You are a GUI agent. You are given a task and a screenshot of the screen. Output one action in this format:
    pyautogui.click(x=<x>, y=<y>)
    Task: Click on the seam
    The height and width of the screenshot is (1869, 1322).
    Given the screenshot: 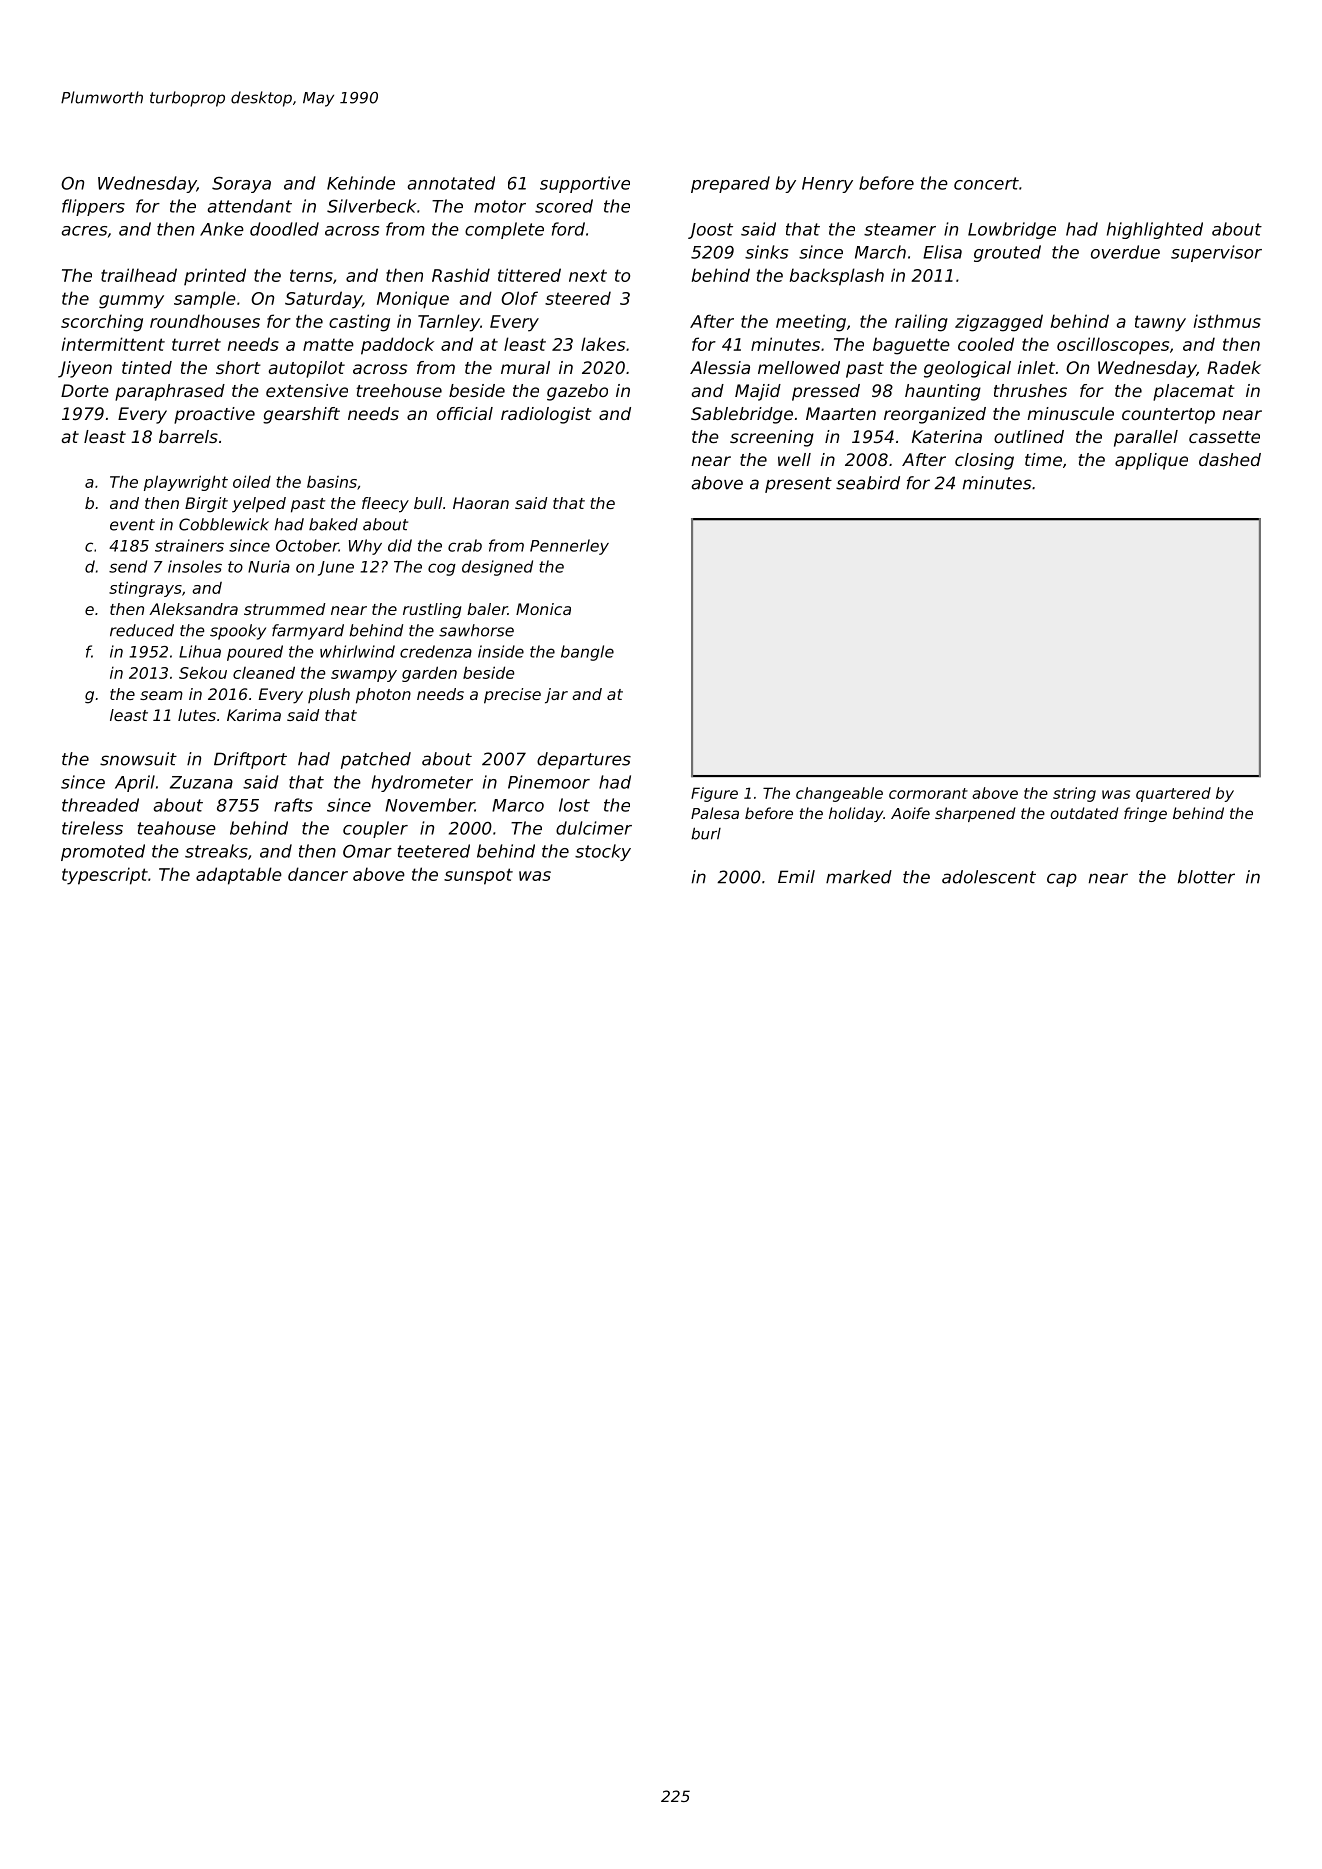 What is the action you would take?
    pyautogui.click(x=161, y=695)
